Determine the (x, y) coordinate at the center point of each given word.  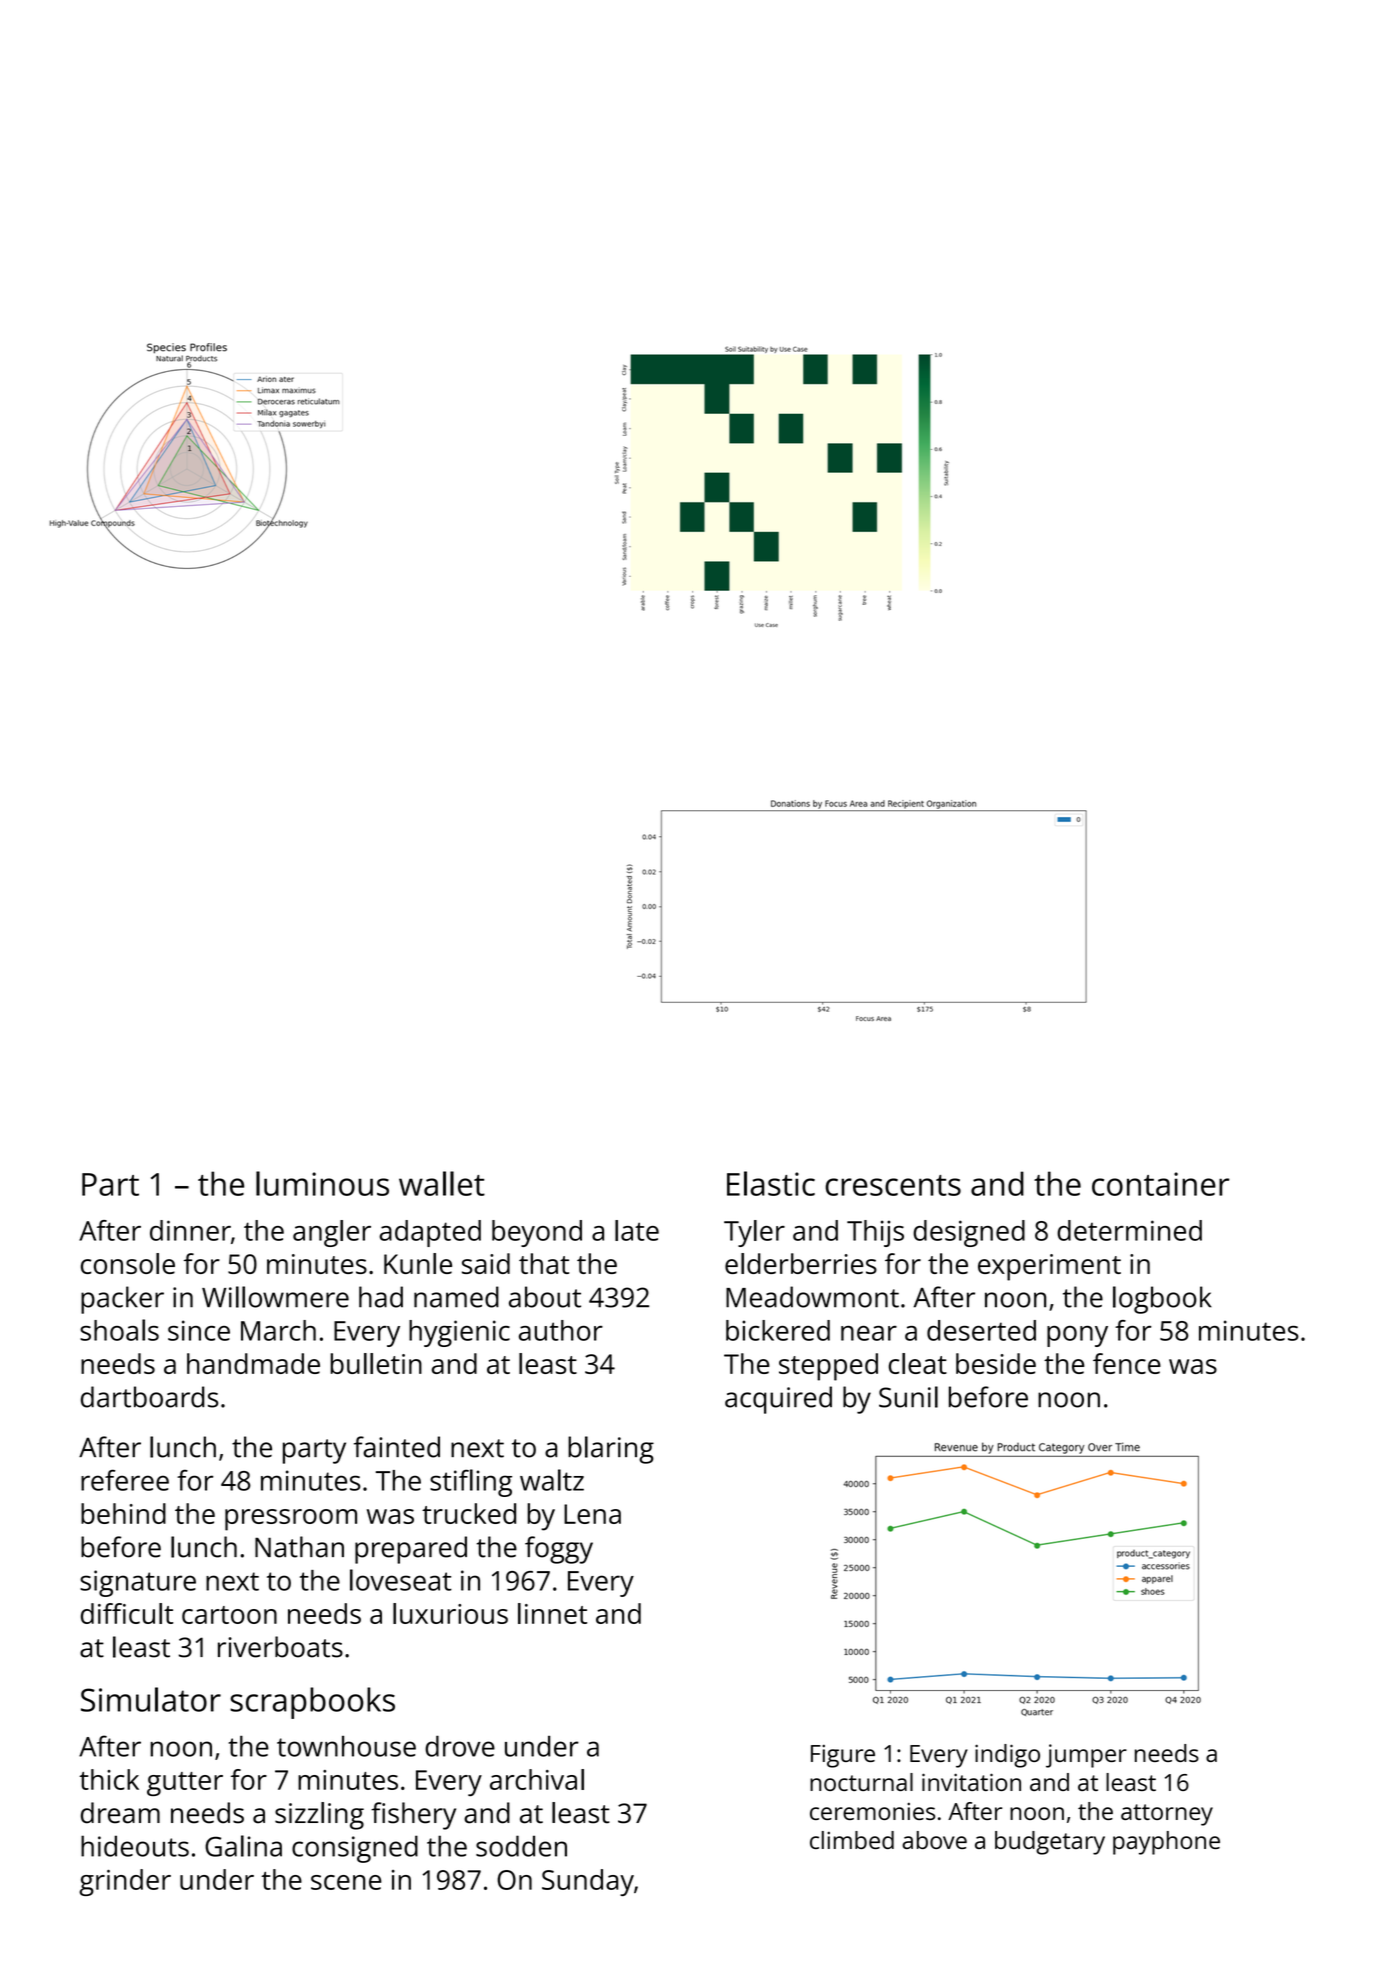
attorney (1167, 1815)
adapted (430, 1233)
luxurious (450, 1613)
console (128, 1263)
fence (1127, 1363)
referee (125, 1480)
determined (1129, 1230)
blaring (611, 1450)
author (561, 1330)
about (545, 1297)
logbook (1162, 1300)
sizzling (319, 1816)
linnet (552, 1613)
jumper (1086, 1756)
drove (460, 1746)
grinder (125, 1882)
